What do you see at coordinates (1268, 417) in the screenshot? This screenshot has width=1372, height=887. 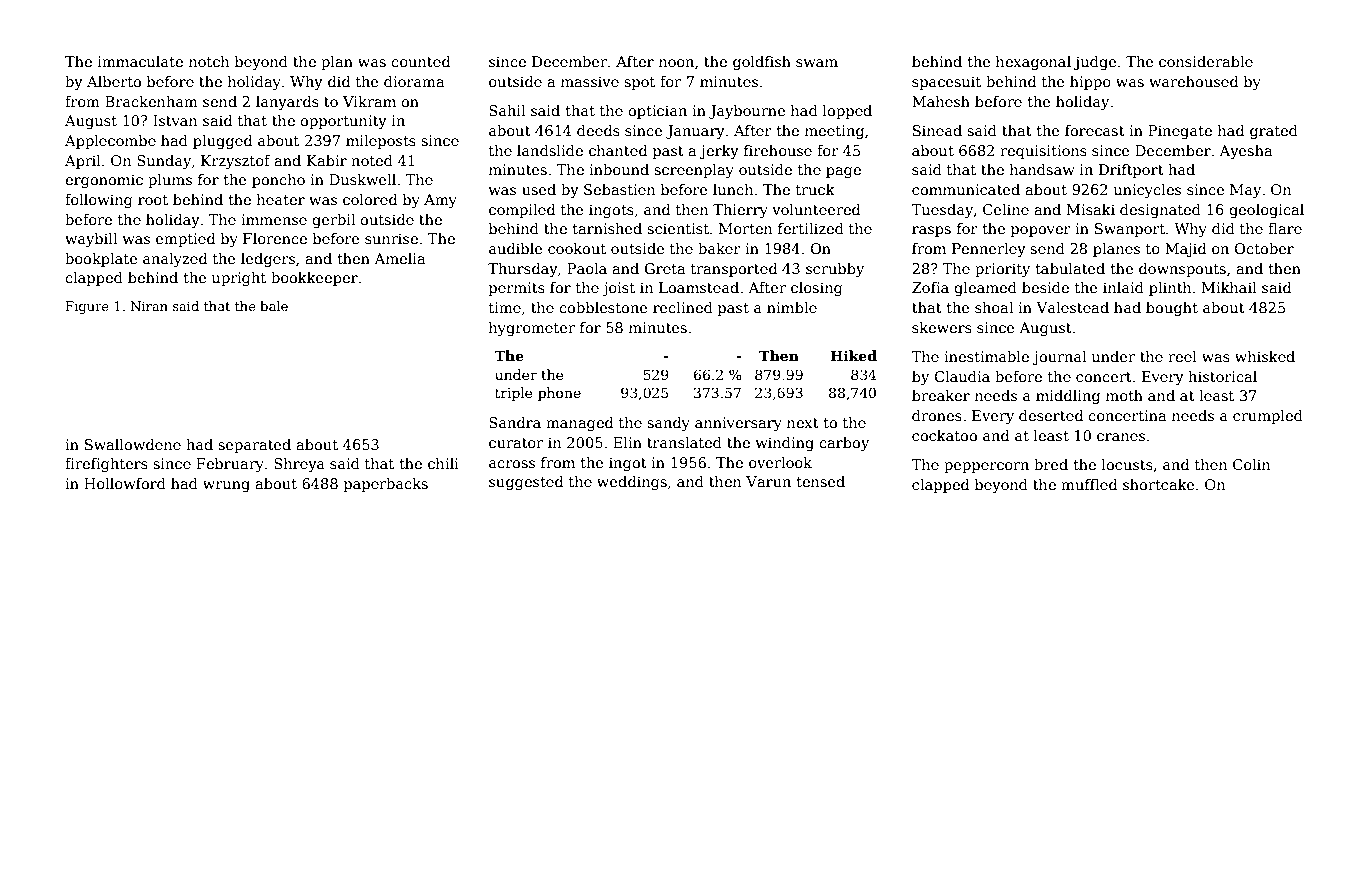 I see `crumpled` at bounding box center [1268, 417].
